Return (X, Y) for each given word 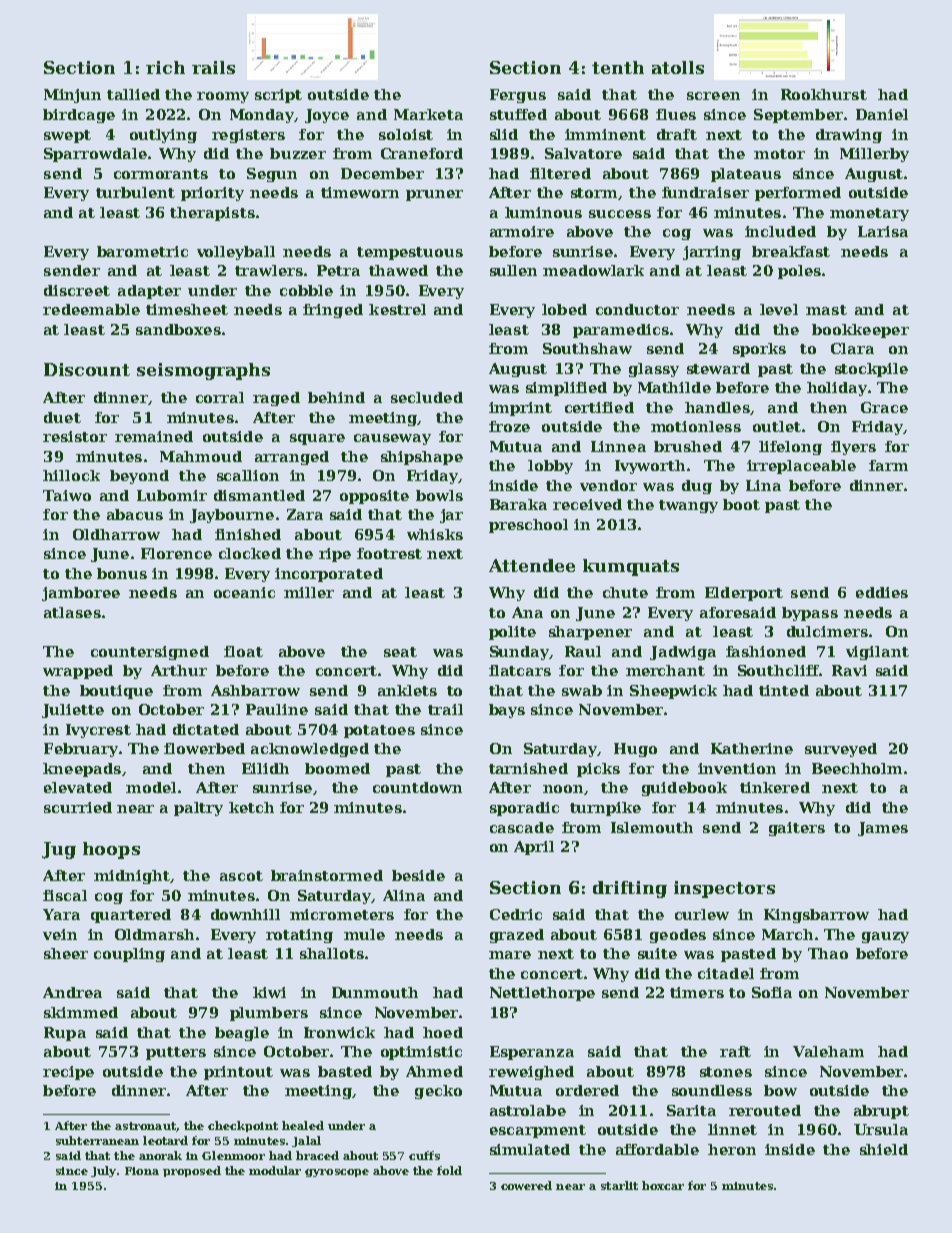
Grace (884, 407)
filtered (560, 173)
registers (248, 136)
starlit (619, 1185)
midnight (132, 877)
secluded (427, 397)
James (883, 829)
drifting (630, 889)
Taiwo (67, 495)
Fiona (142, 1171)
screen (713, 96)
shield (884, 1149)
